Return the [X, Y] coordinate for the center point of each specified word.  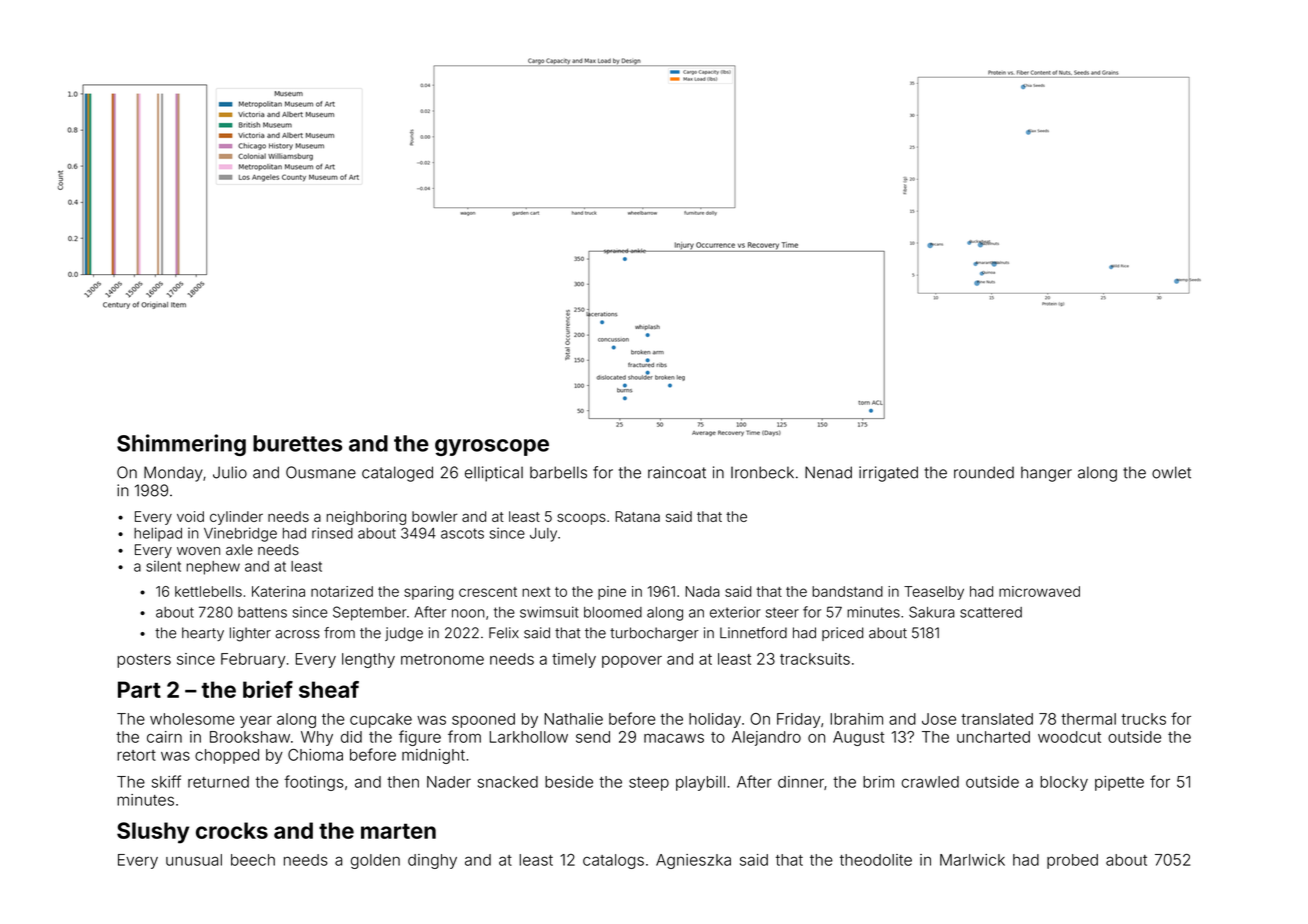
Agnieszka [693, 861]
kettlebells [208, 591]
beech [253, 860]
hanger [1046, 474]
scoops [581, 519]
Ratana [637, 516]
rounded [984, 472]
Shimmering [181, 445]
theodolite [876, 860]
